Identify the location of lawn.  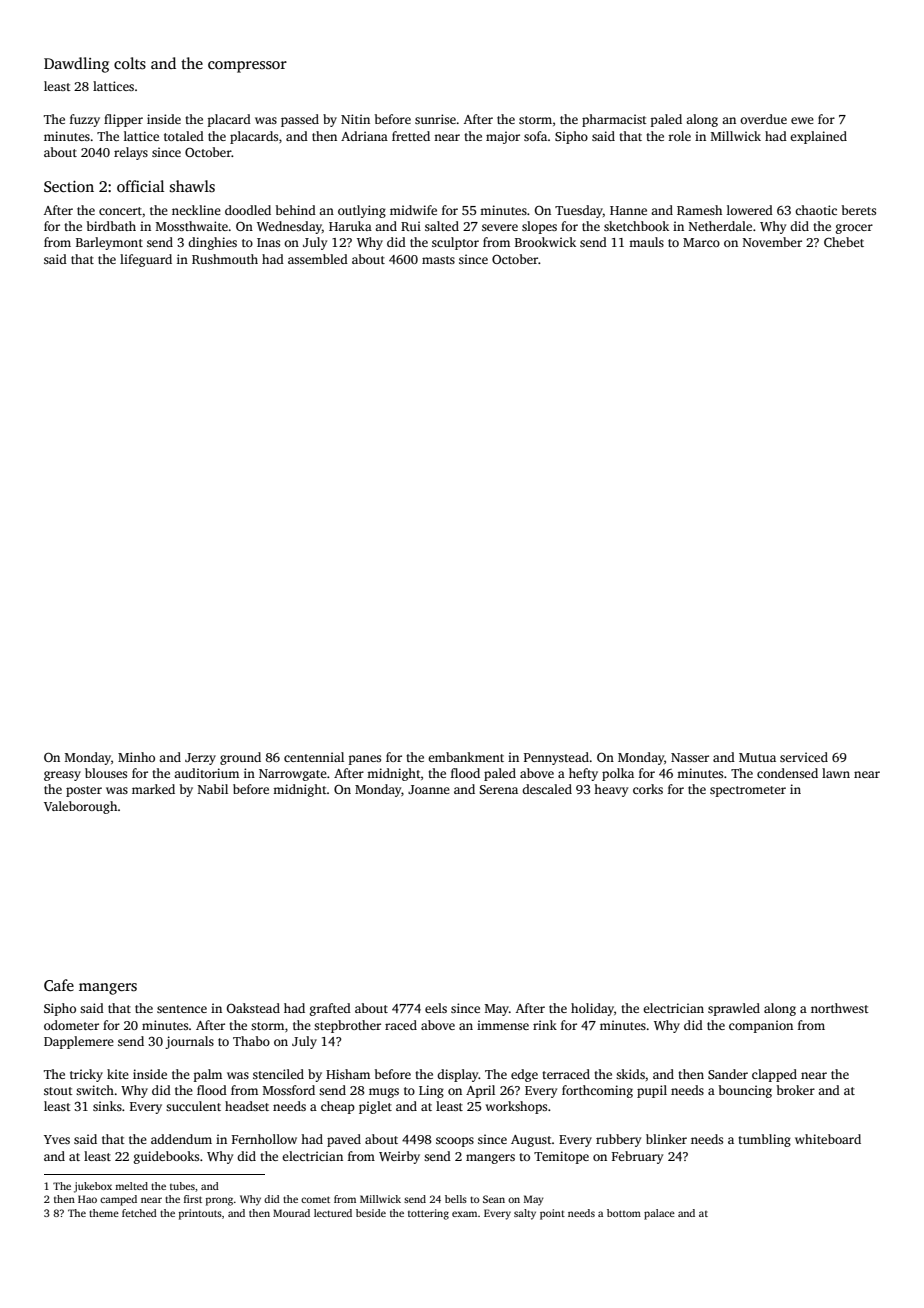
(836, 773).
